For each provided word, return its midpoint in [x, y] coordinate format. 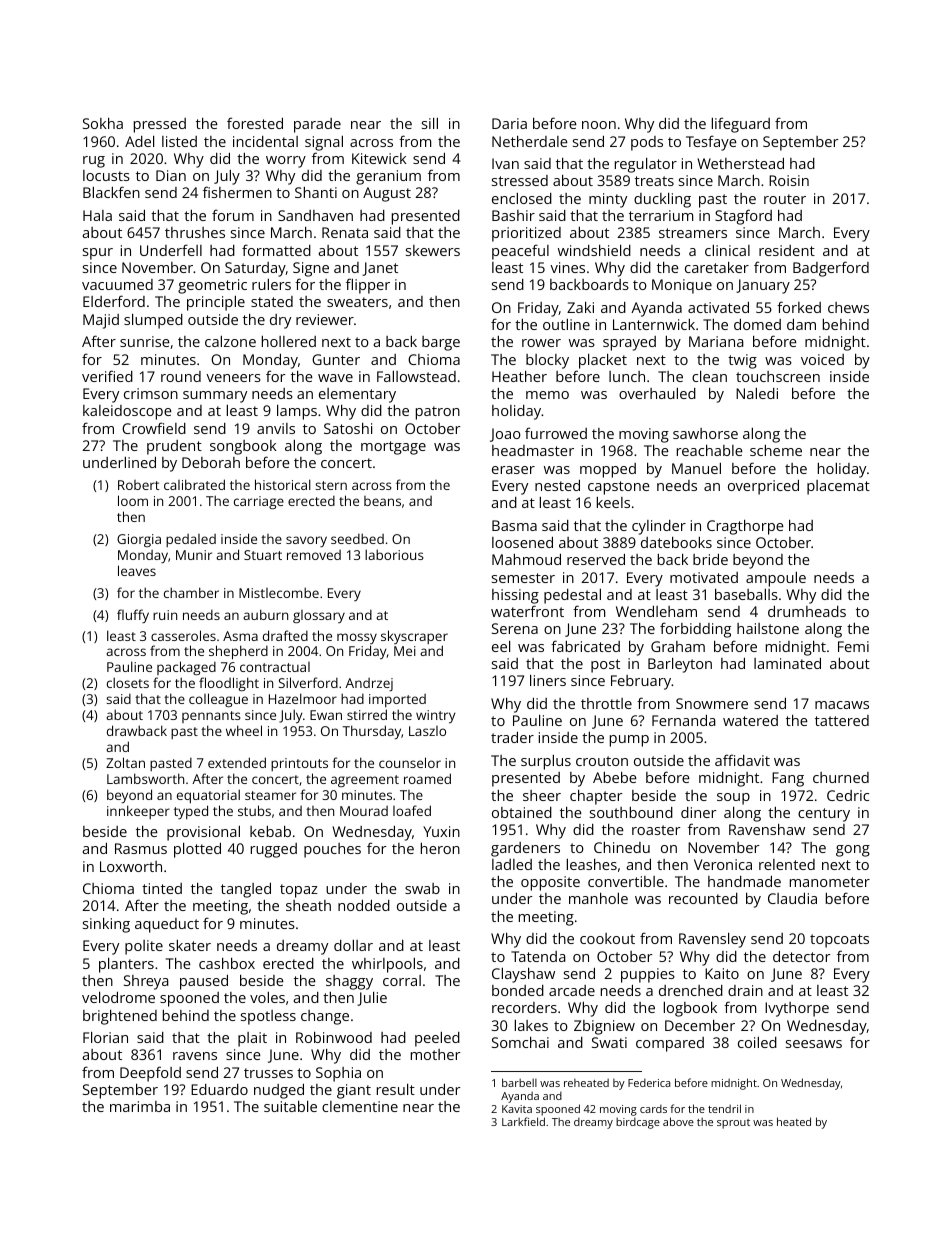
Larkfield [523, 1121]
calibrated [194, 484]
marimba [140, 1106]
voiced [822, 359]
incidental [265, 141]
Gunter [336, 359]
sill [430, 123]
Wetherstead [740, 163]
